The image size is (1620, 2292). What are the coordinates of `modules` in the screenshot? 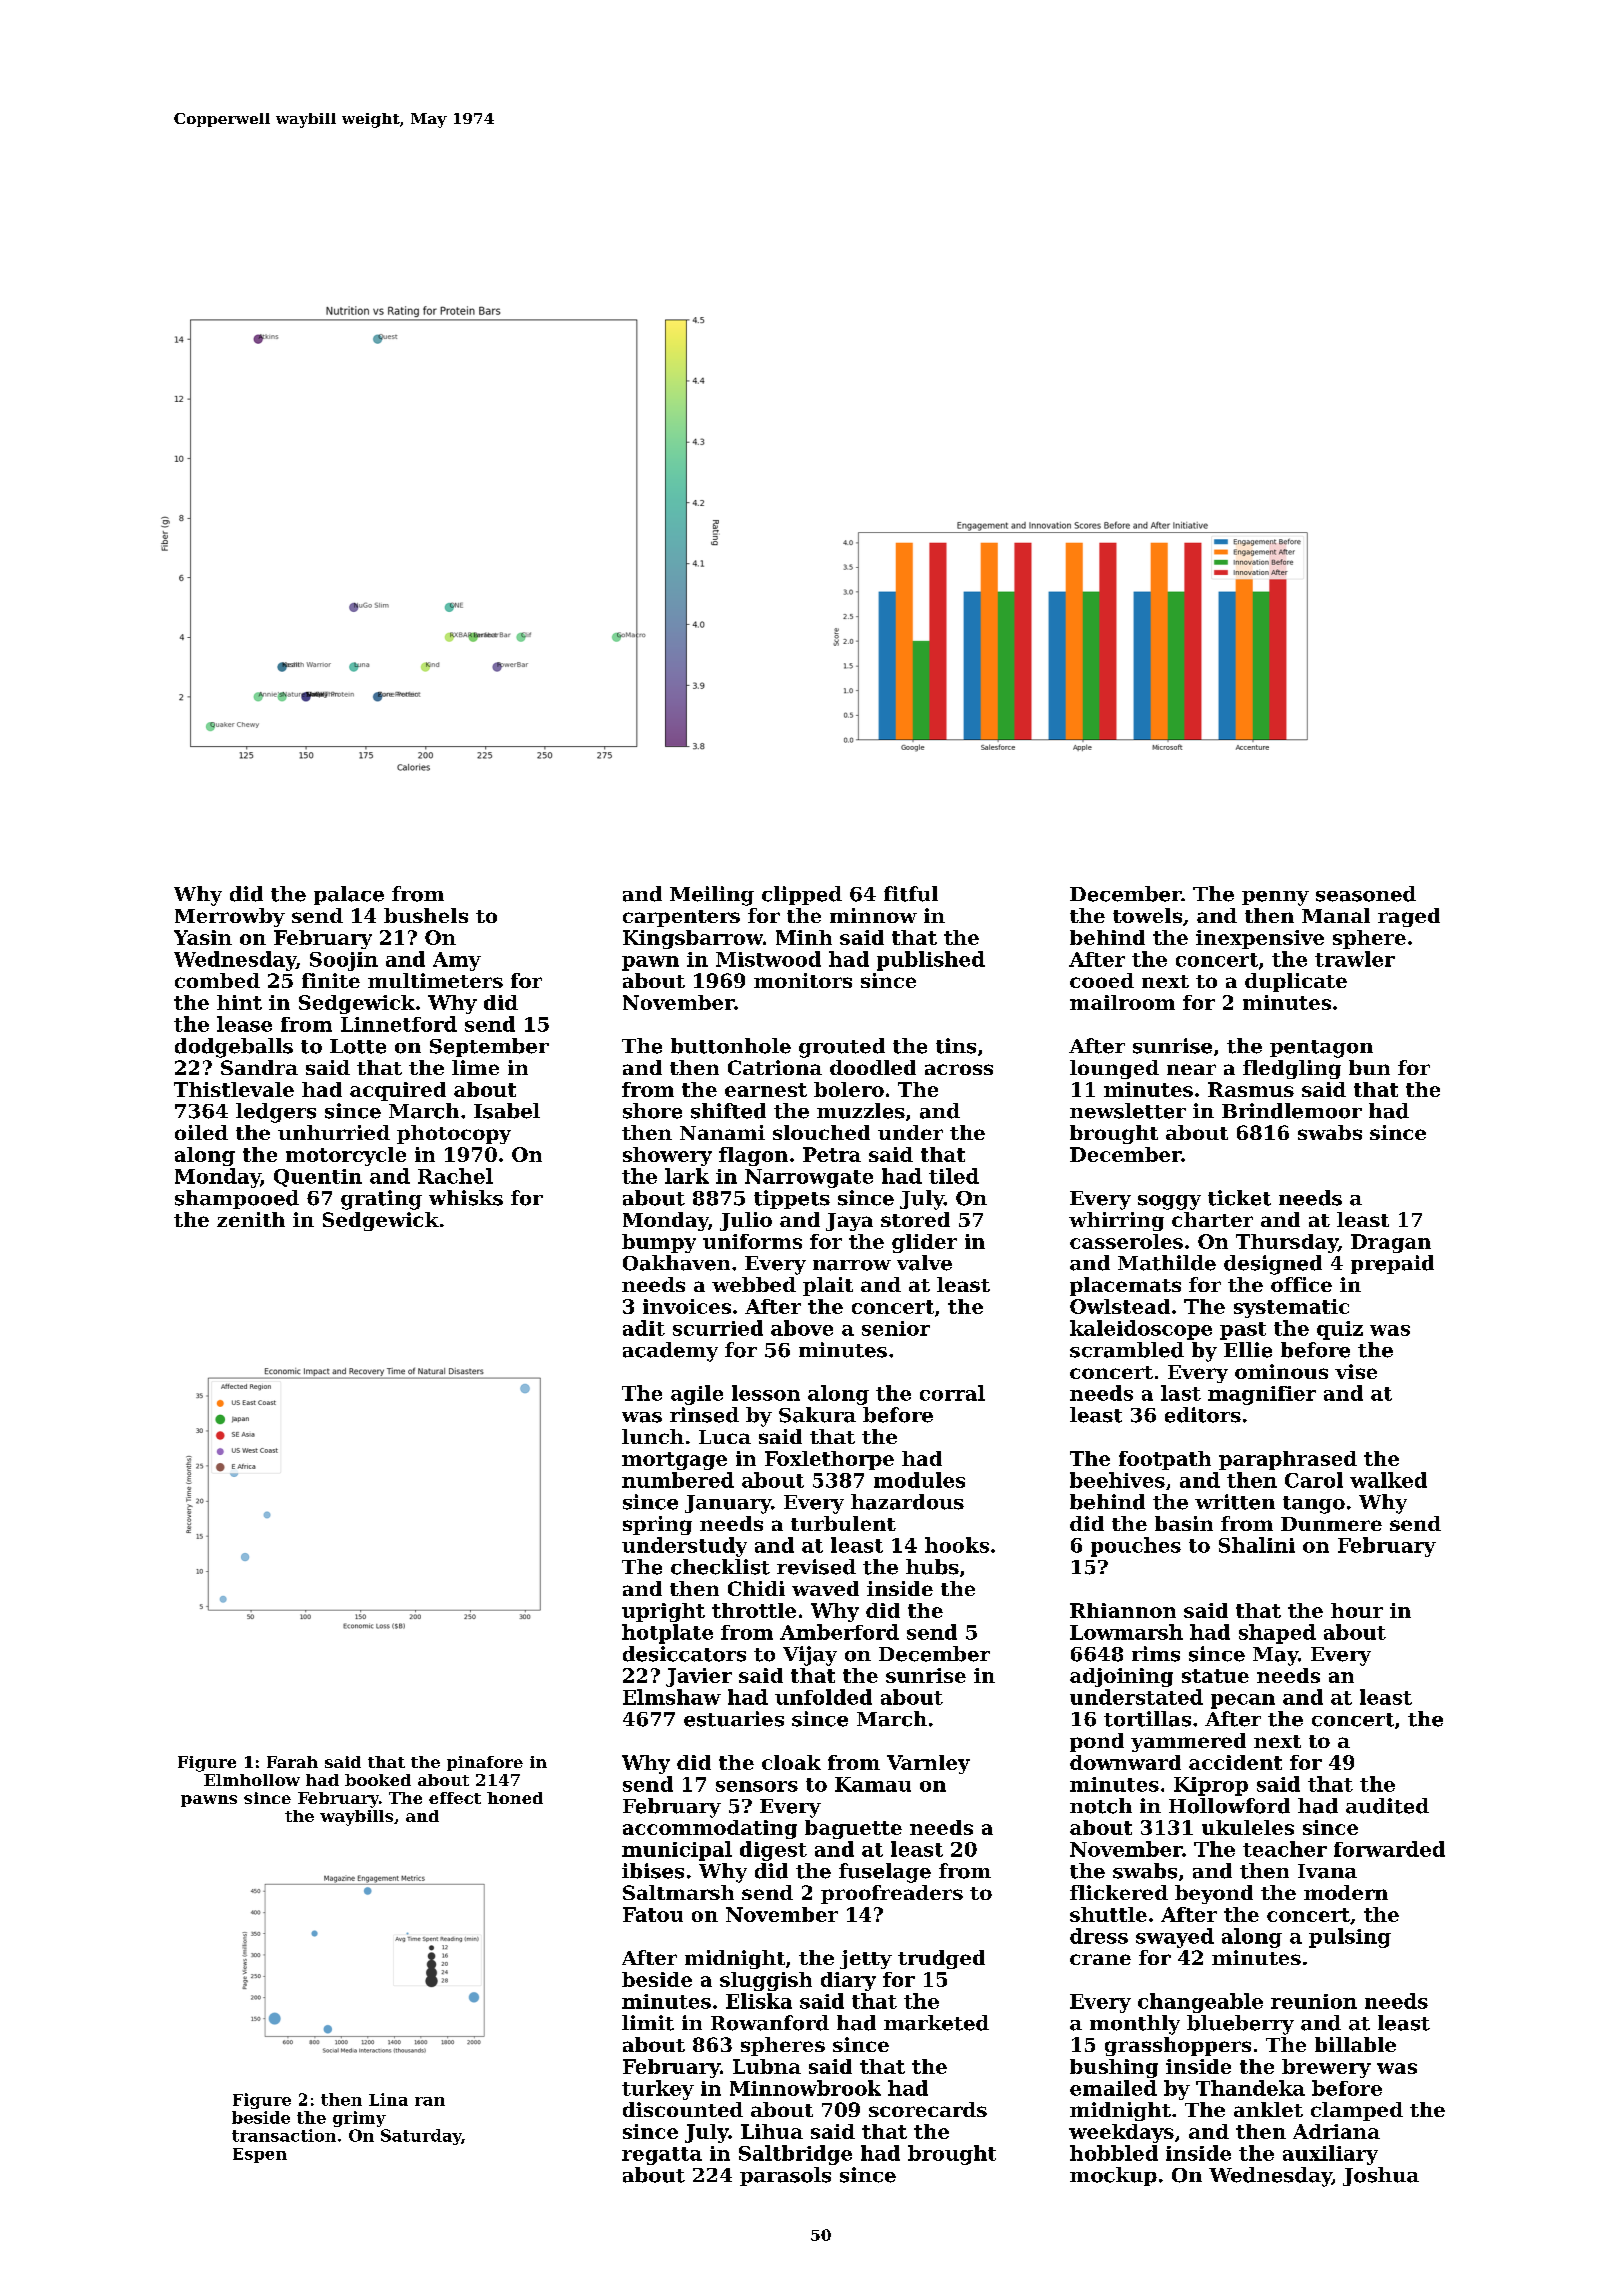 It's located at (919, 1480).
